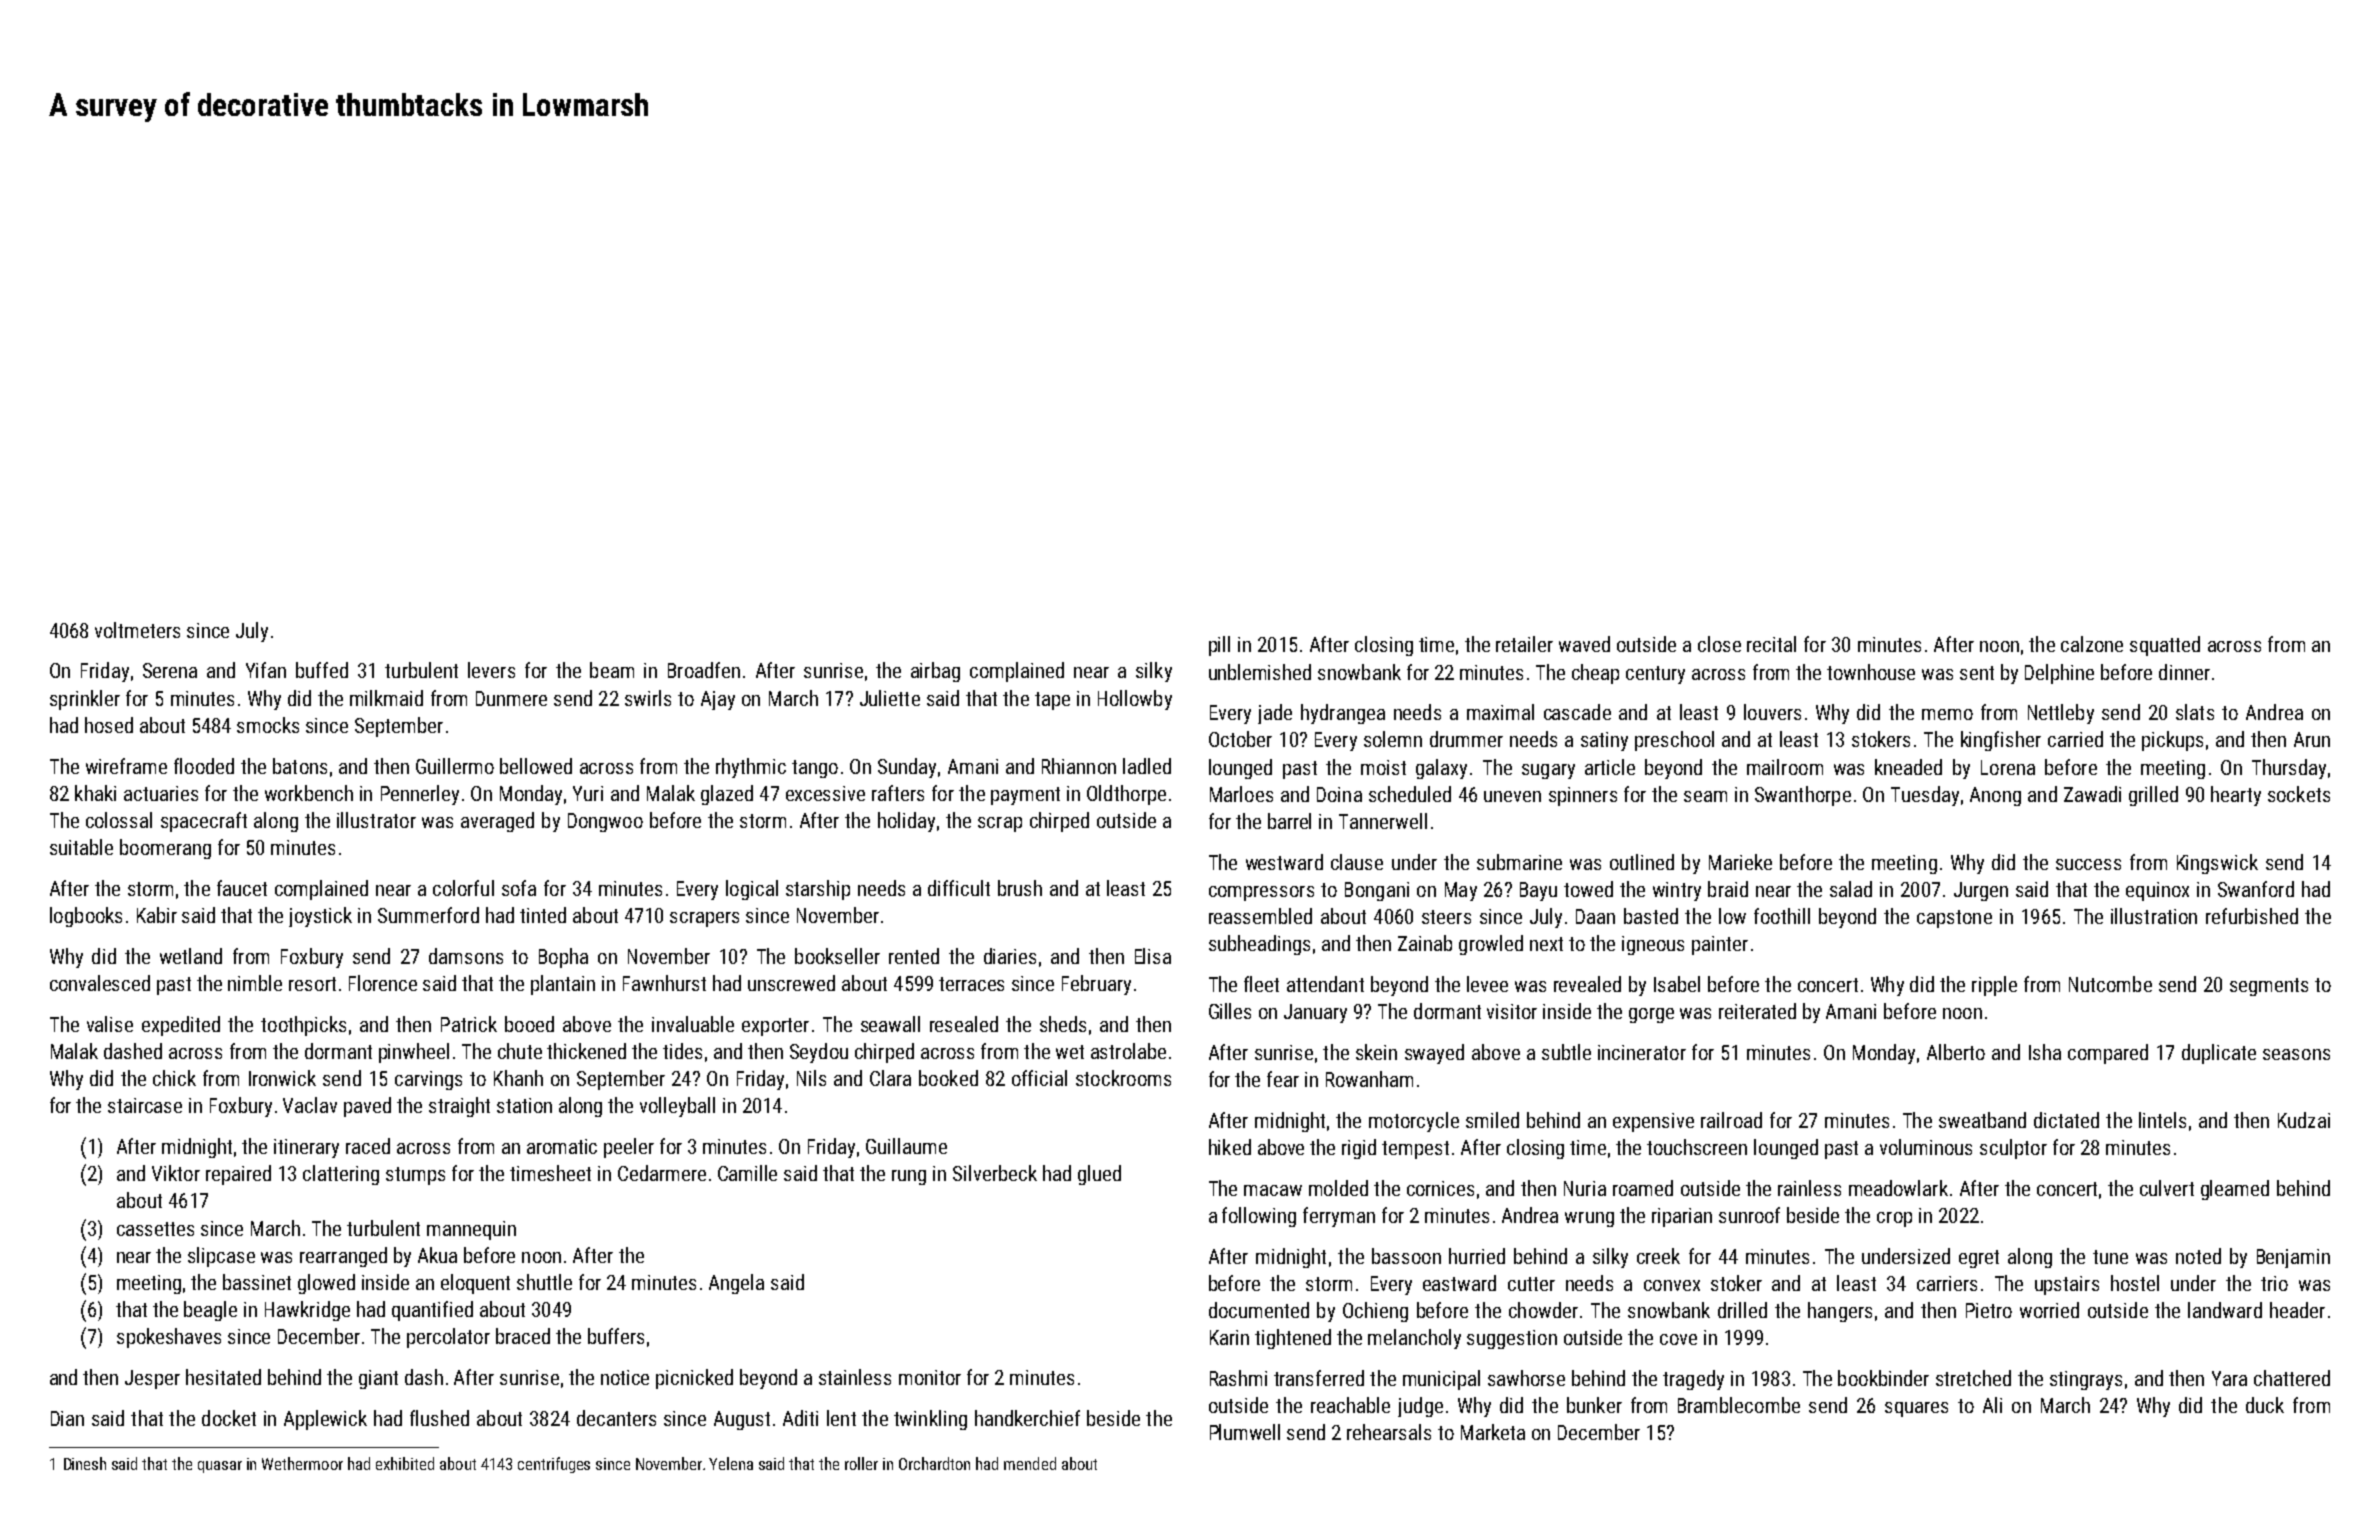  I want to click on logbooks, so click(86, 917).
